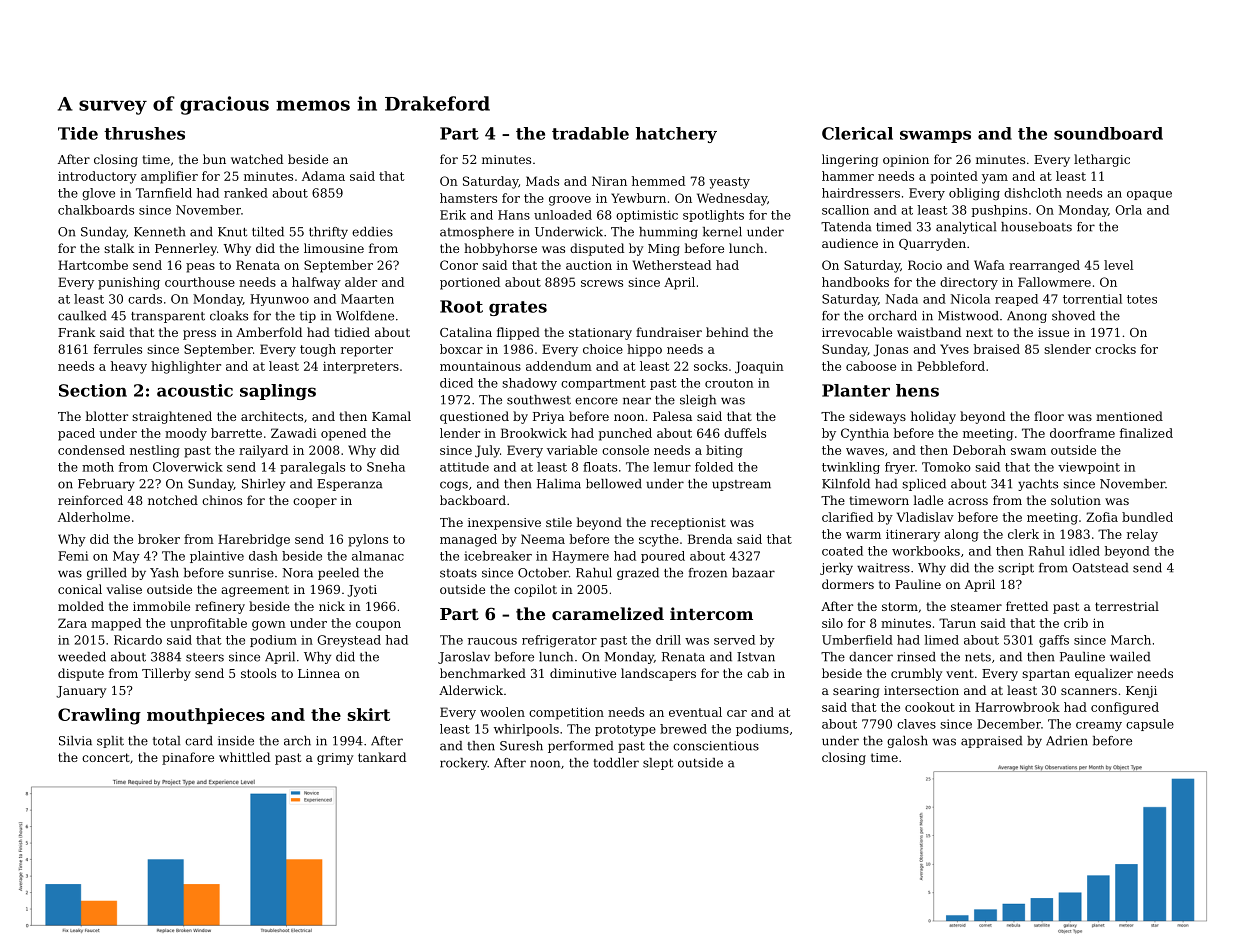 This page has height=952, width=1233. I want to click on wailed, so click(1130, 657).
